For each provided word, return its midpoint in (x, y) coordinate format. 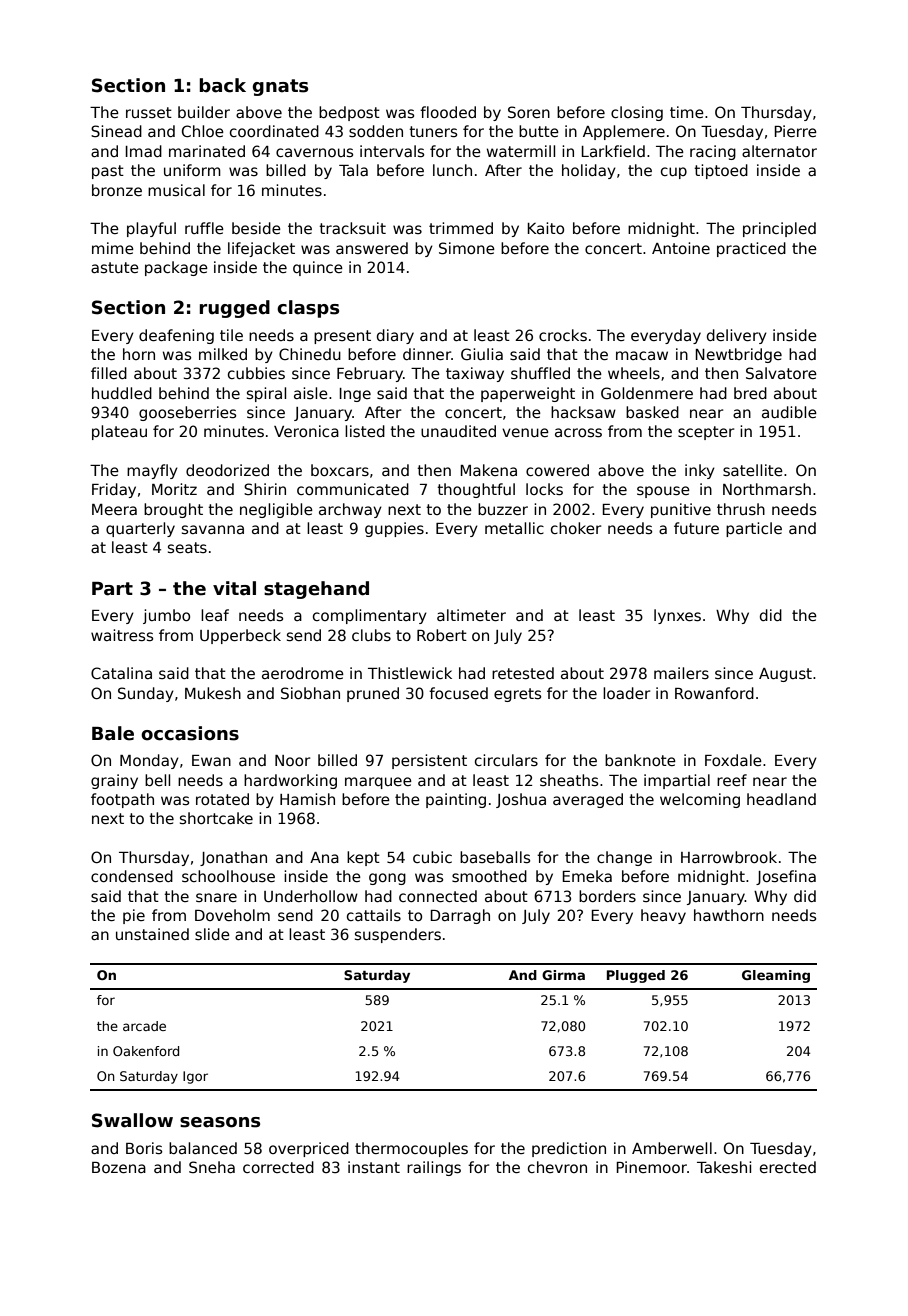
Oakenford (146, 1051)
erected (788, 1167)
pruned (373, 694)
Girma (563, 975)
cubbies (256, 373)
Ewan (211, 760)
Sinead (116, 131)
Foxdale (733, 760)
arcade (144, 1026)
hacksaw (583, 412)
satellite (753, 470)
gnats (280, 87)
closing (637, 113)
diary (395, 336)
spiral (266, 394)
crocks (563, 335)
